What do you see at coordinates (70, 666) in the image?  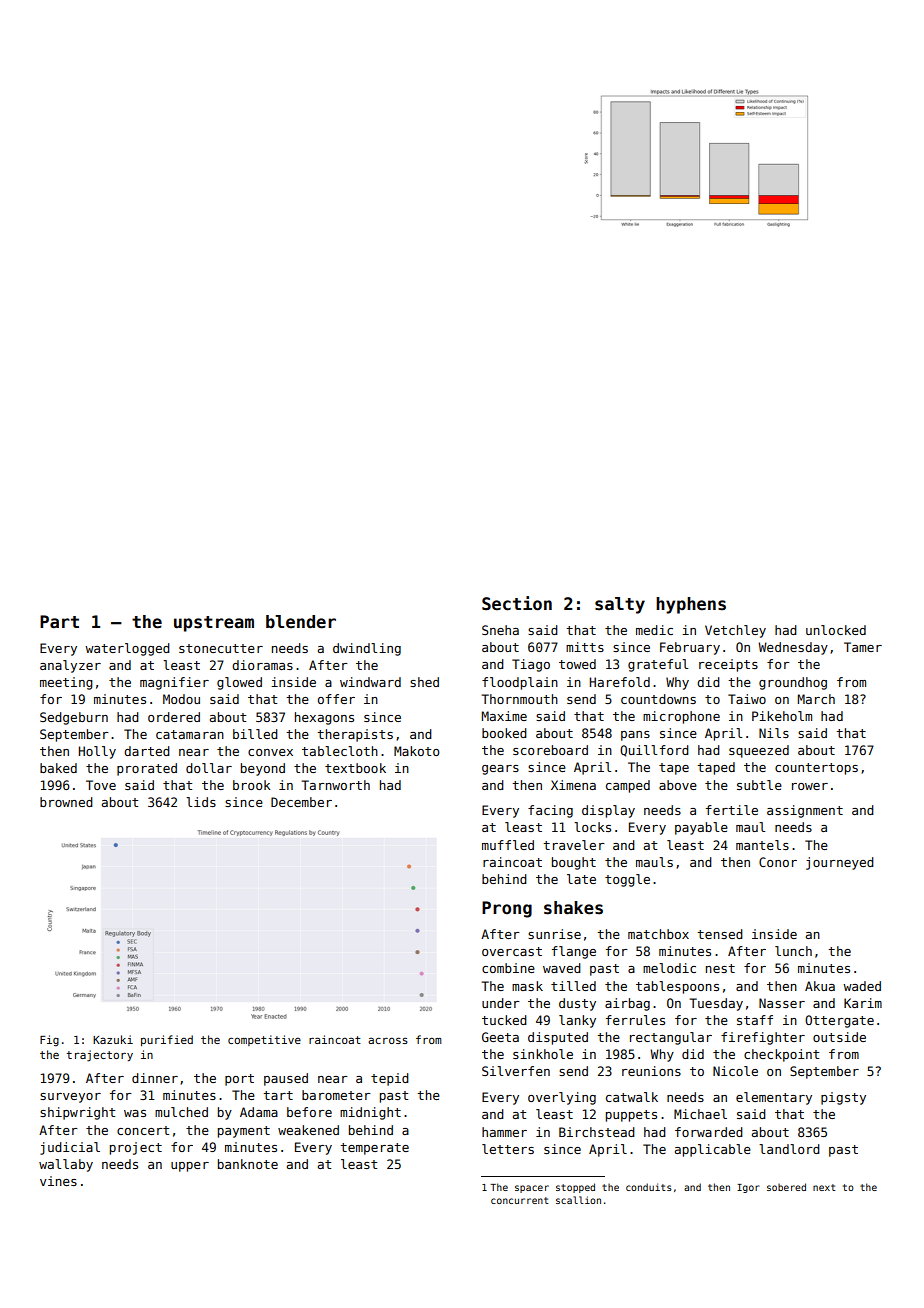 I see `analyzer` at bounding box center [70, 666].
